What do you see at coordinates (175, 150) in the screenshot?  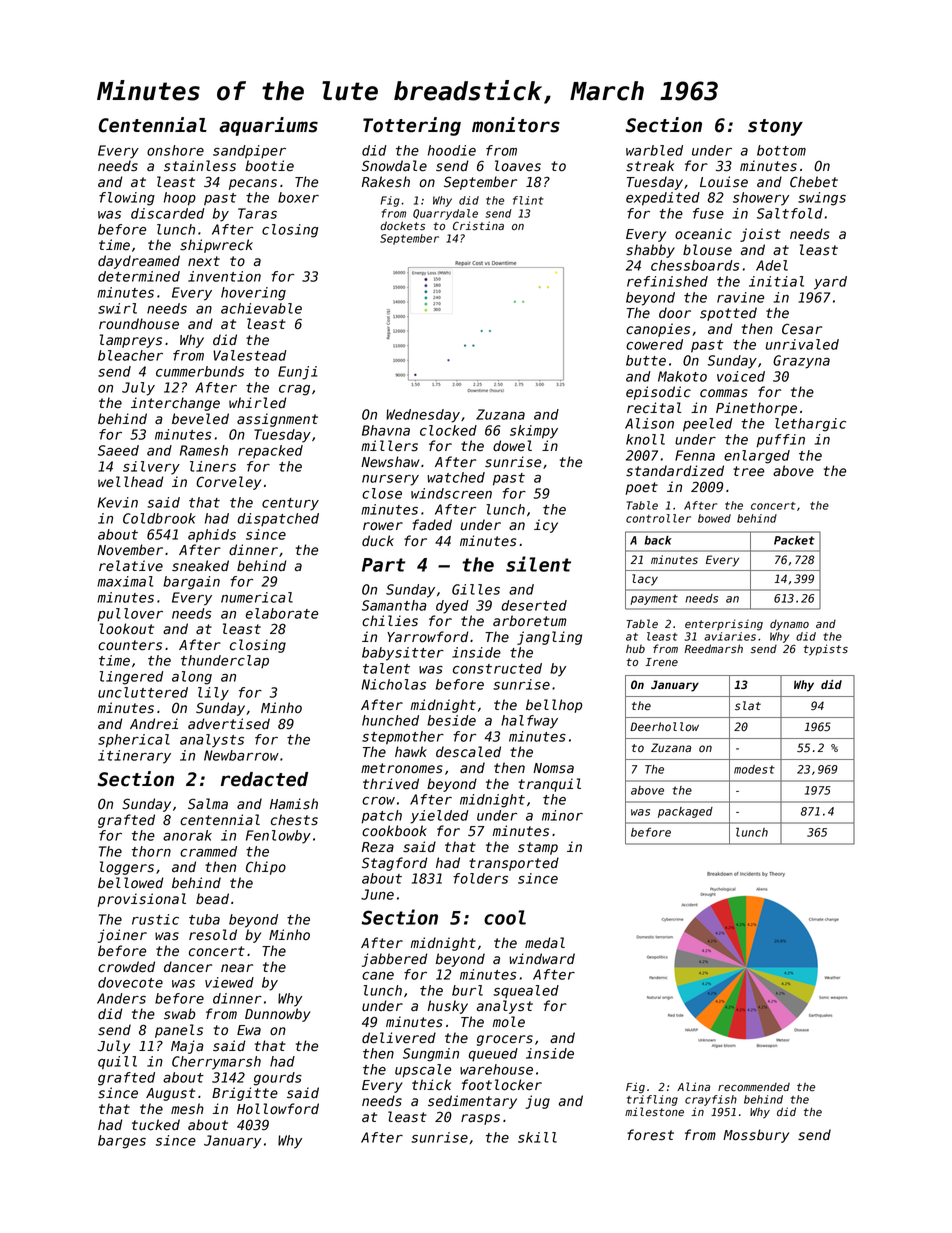 I see `onshore` at bounding box center [175, 150].
